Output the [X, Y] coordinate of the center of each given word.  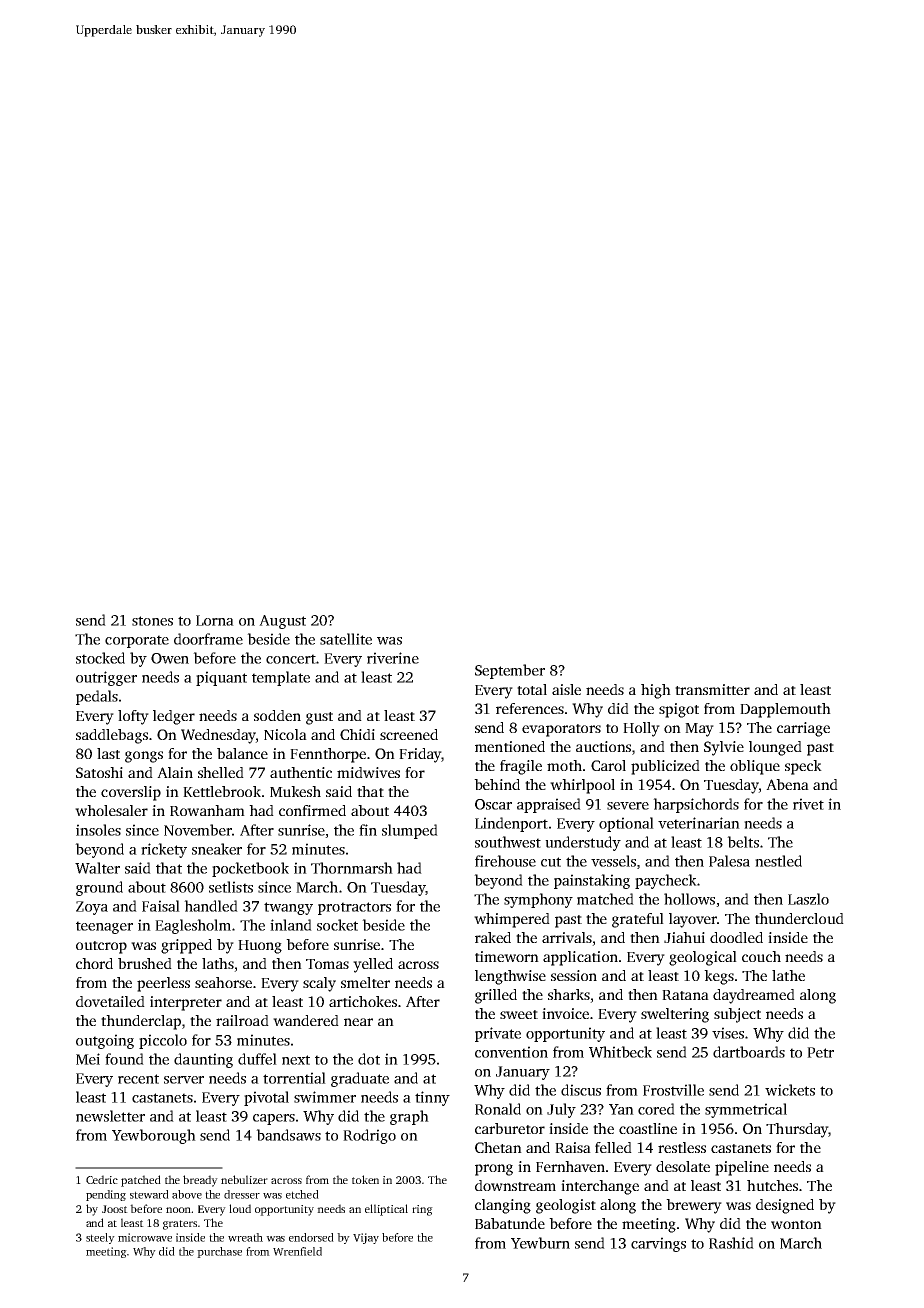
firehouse [505, 861]
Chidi [357, 734]
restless [682, 1147]
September [510, 671]
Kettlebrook [222, 791]
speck [803, 767]
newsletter [110, 1116]
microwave [145, 1237]
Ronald [498, 1109]
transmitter [712, 689]
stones [152, 621]
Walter [97, 868]
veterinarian [699, 823]
